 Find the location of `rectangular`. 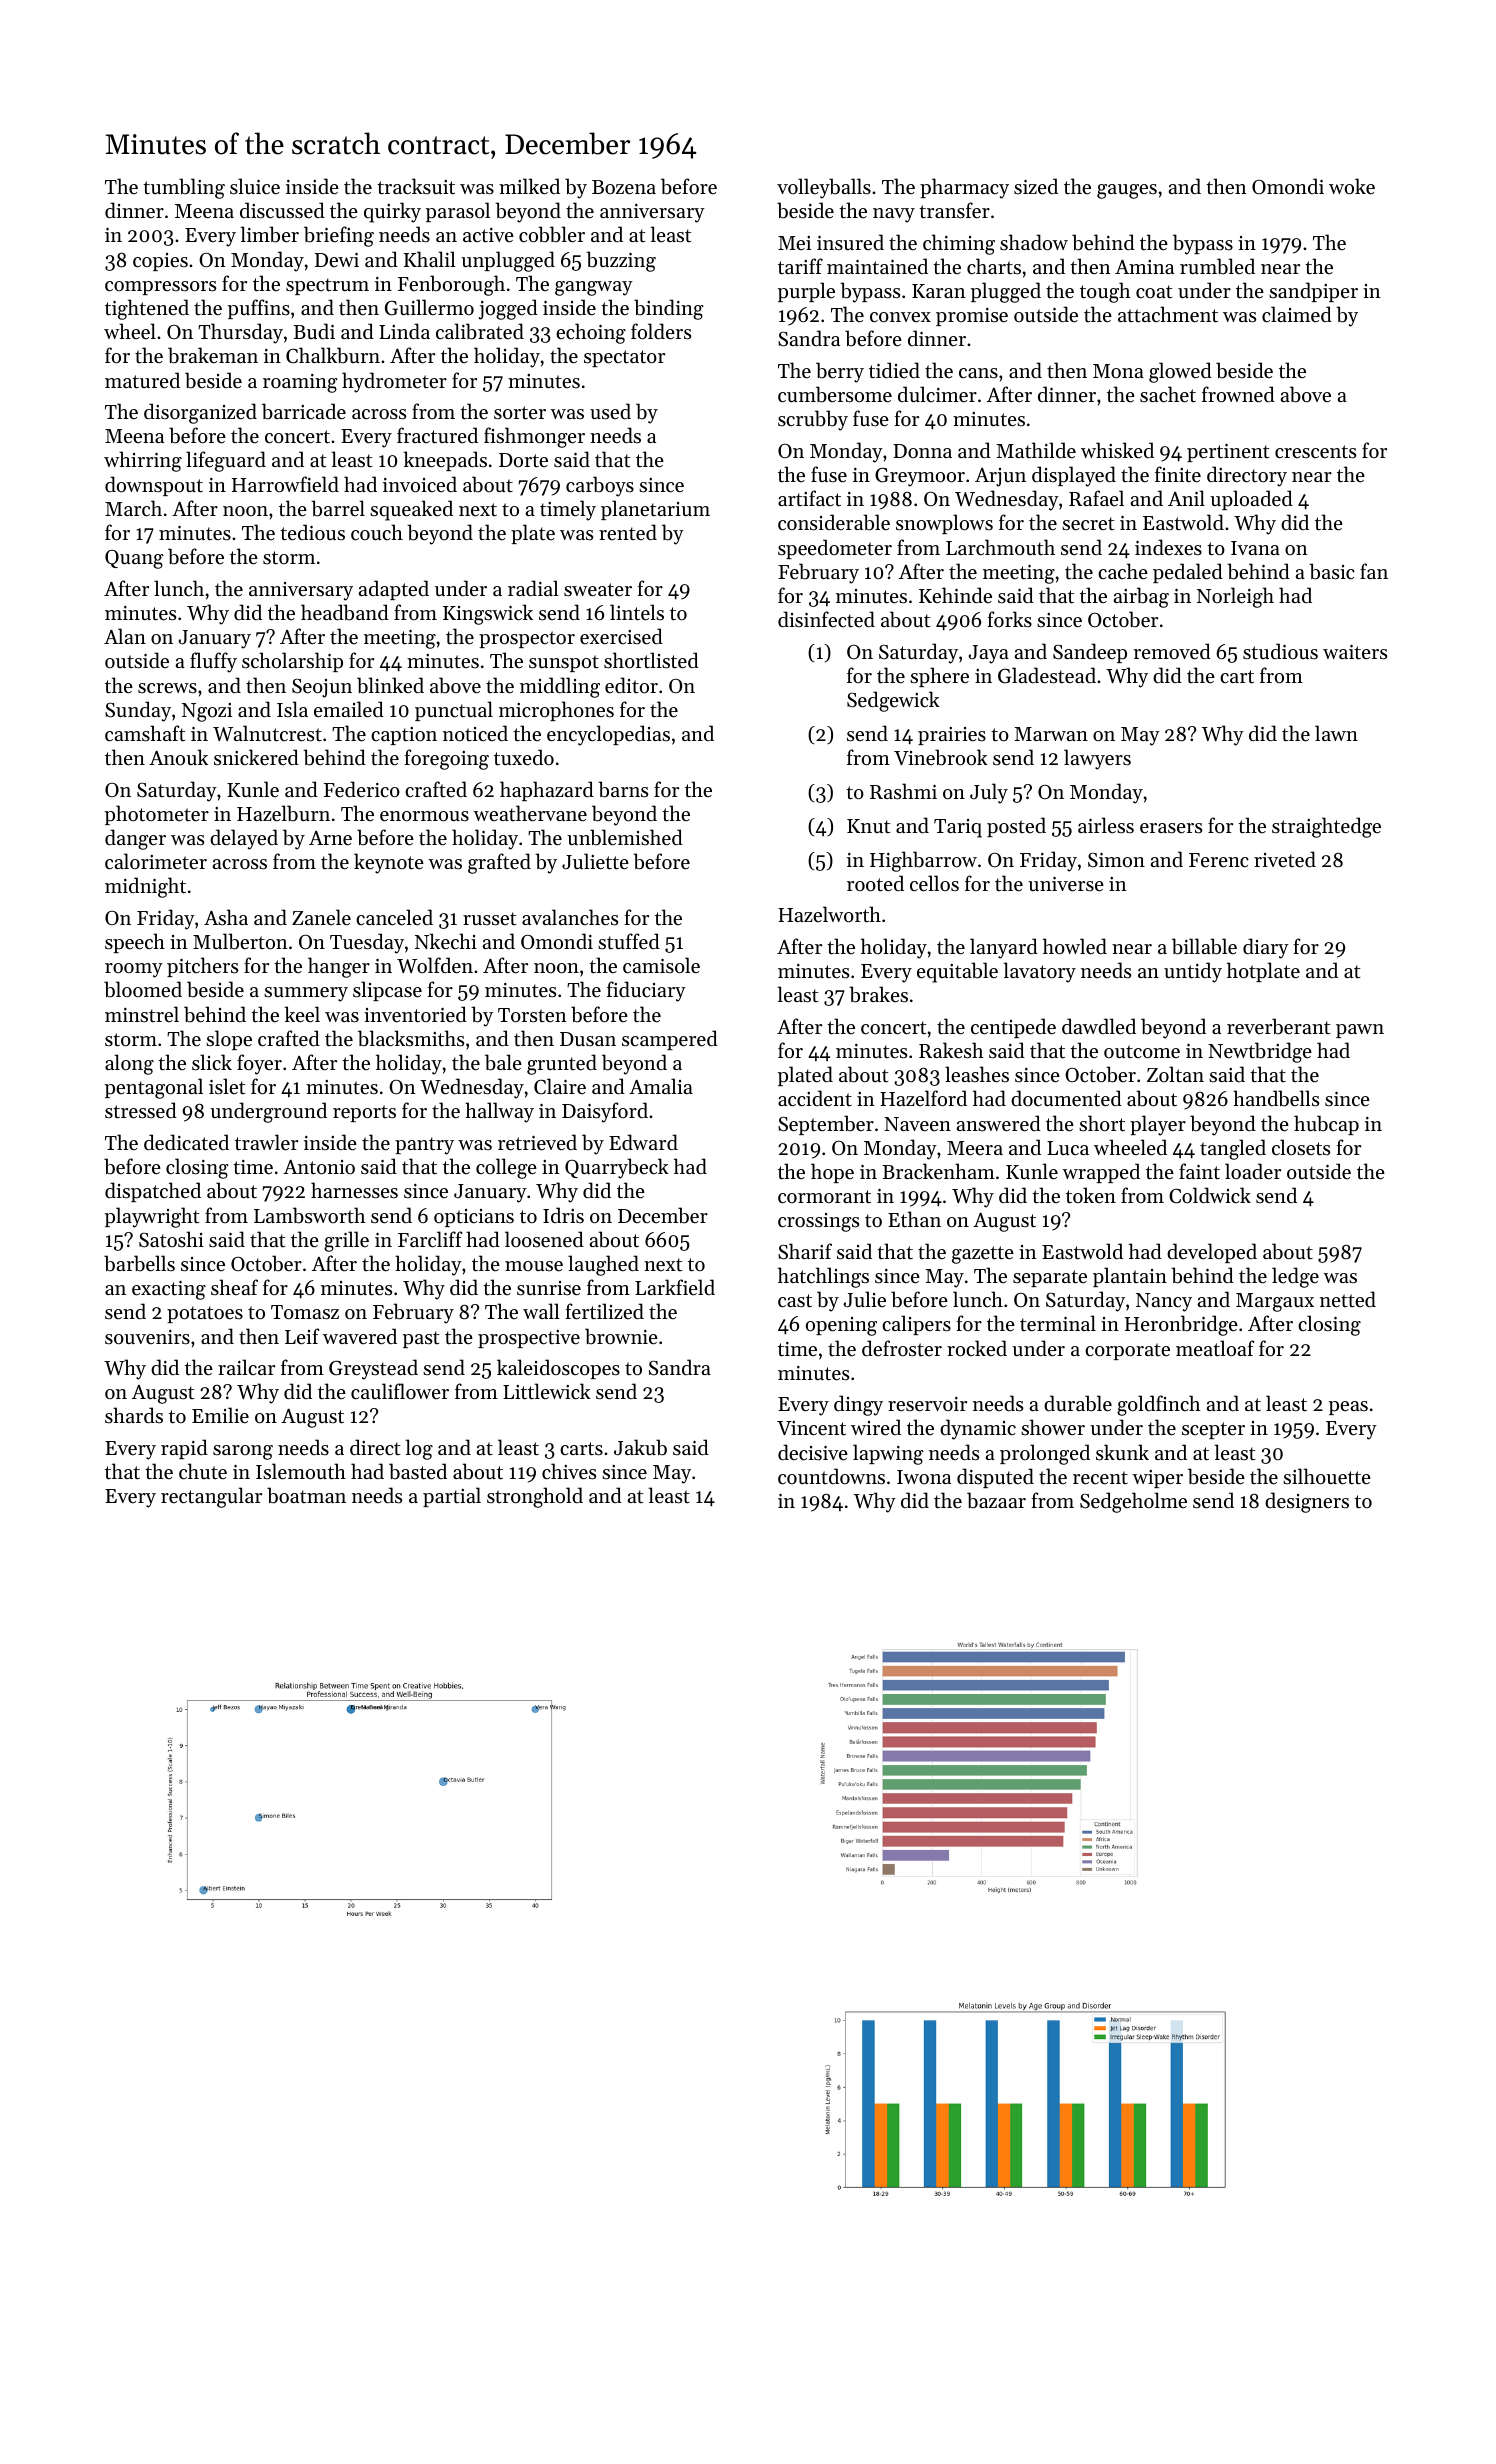

rectangular is located at coordinates (211, 1497).
